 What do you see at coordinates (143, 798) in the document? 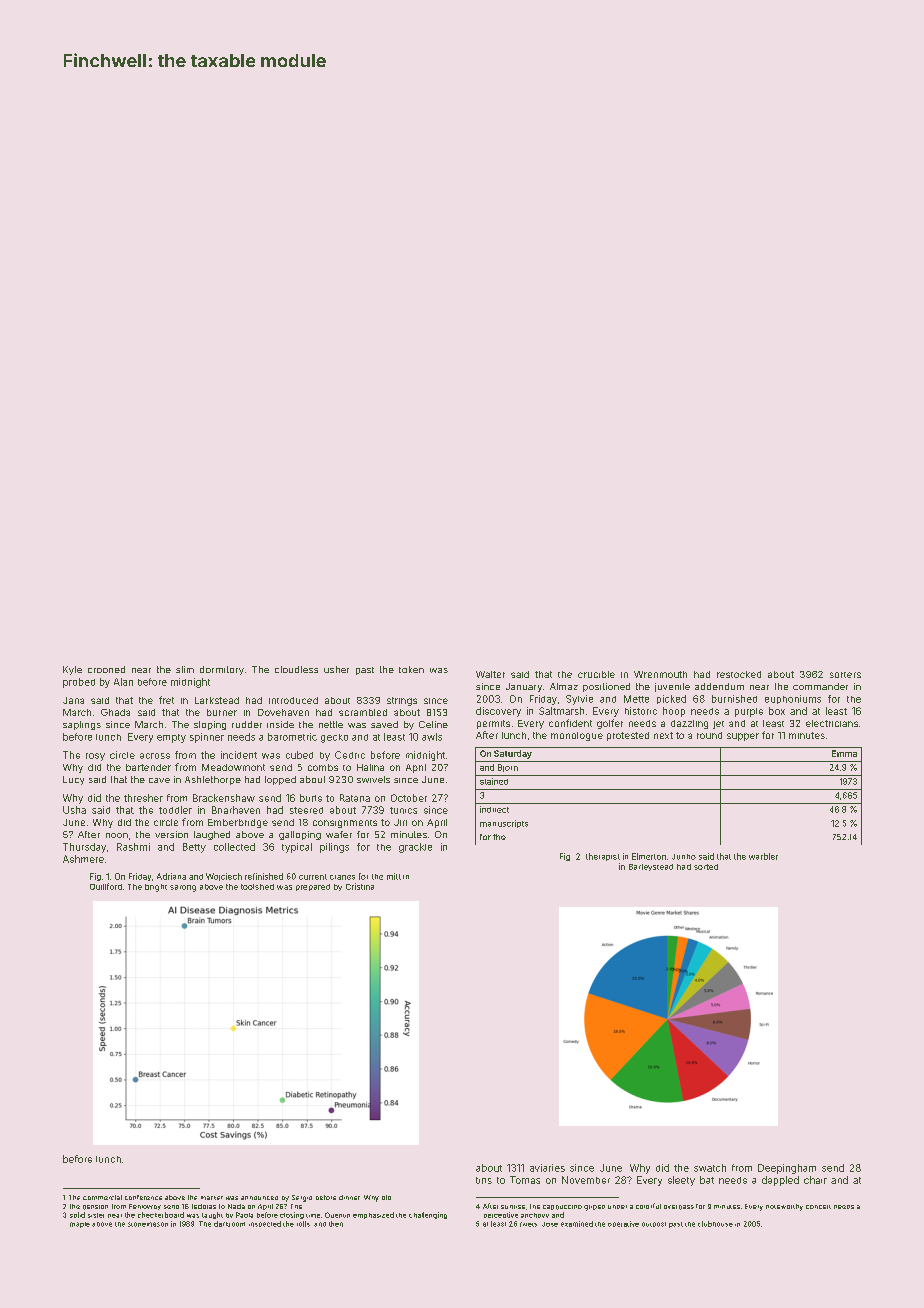
I see `thresher` at bounding box center [143, 798].
